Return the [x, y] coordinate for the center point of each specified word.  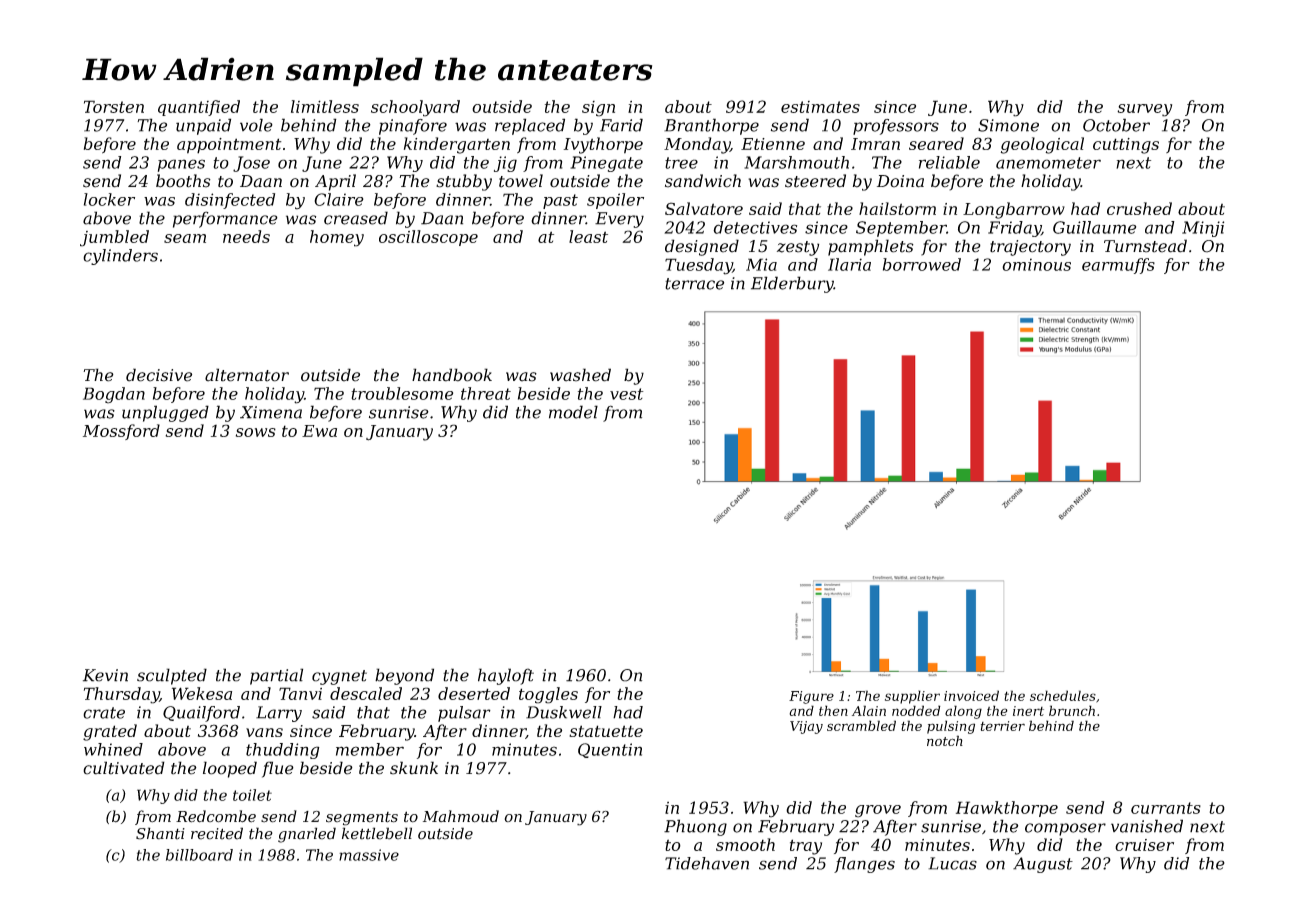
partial [276, 676]
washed [580, 375]
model [573, 412]
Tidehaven [707, 863]
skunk [414, 768]
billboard [199, 855]
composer [1065, 829]
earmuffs [1118, 266]
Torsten [114, 106]
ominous [1036, 264]
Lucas [952, 863]
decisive [159, 375]
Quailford [201, 714]
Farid [621, 125]
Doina [900, 181]
